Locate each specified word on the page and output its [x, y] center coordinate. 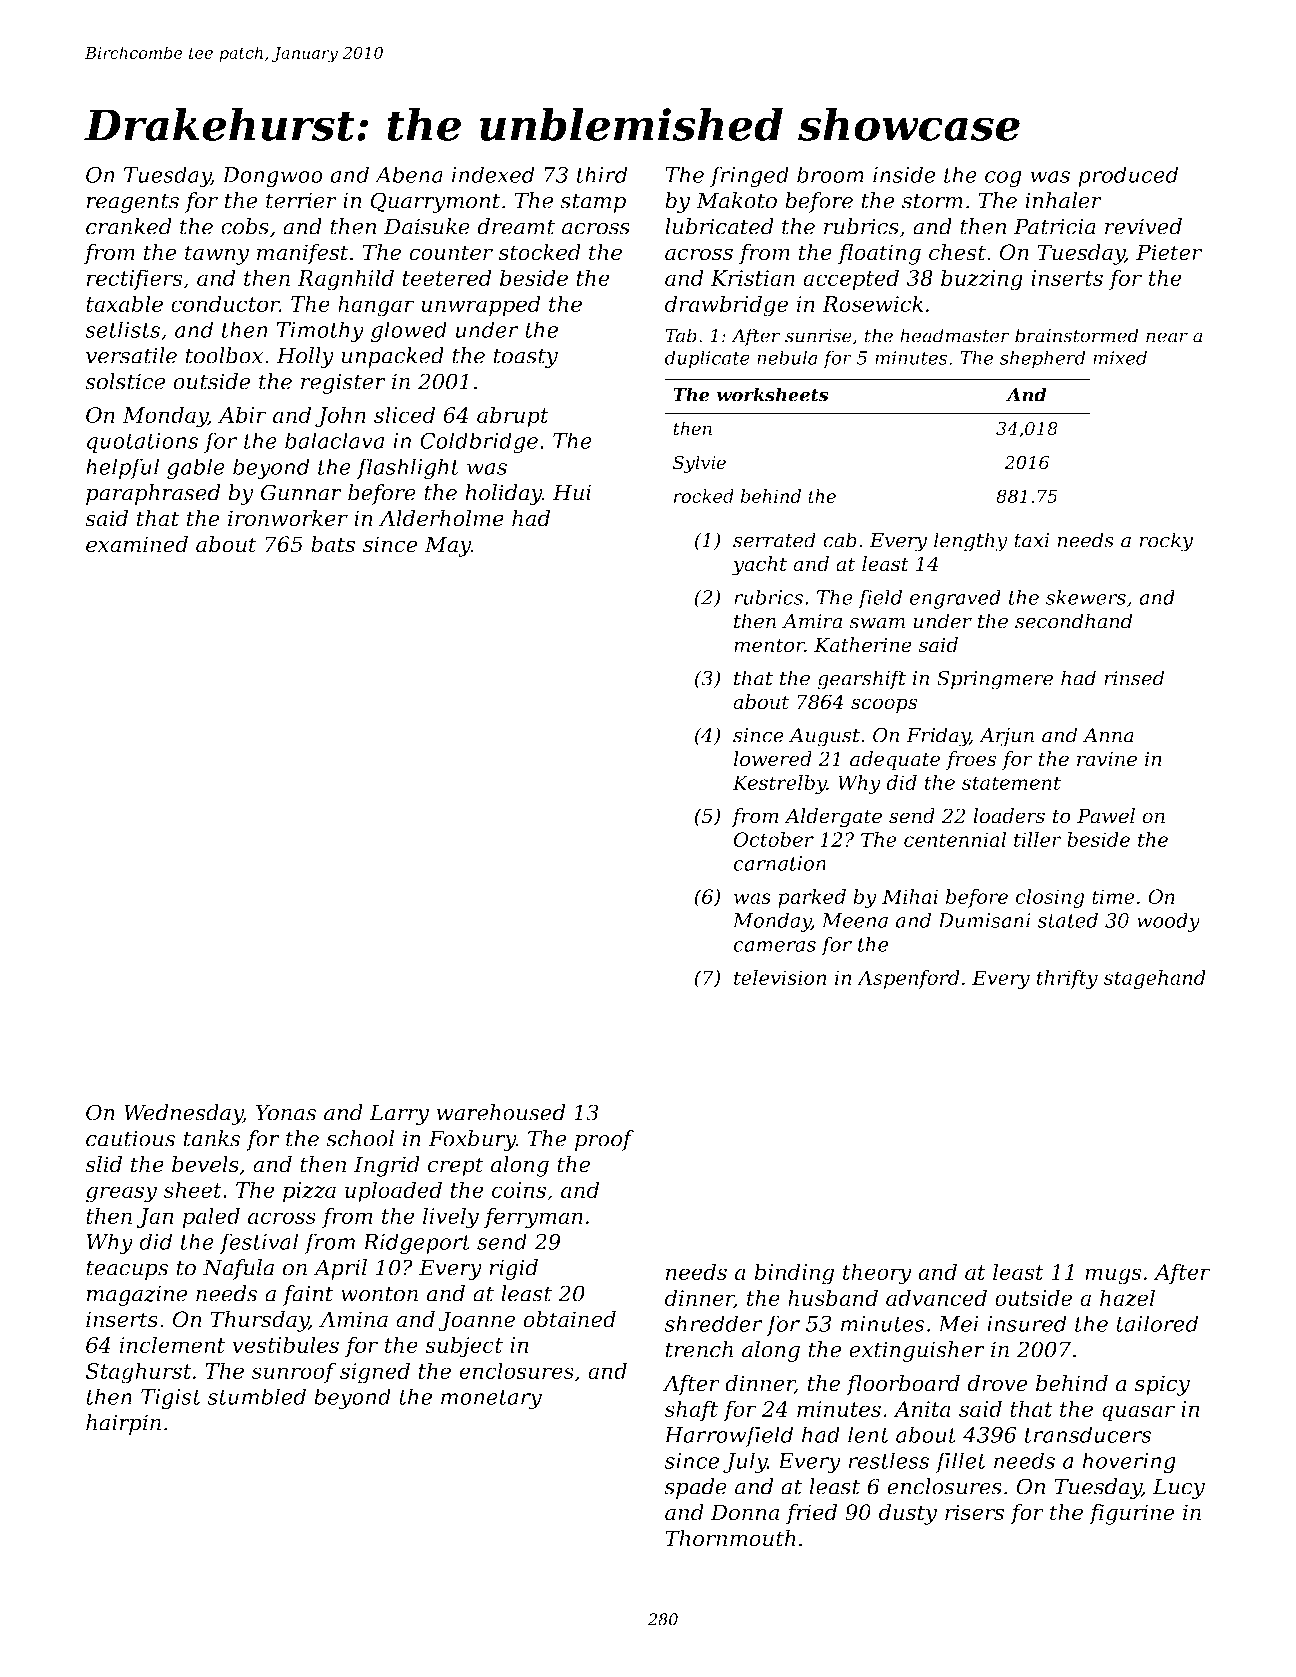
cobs [245, 226]
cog [1003, 179]
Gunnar [301, 492]
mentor [769, 645]
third [602, 174]
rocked [704, 496]
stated [1067, 920]
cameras [774, 946]
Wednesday [183, 1114]
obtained [569, 1319]
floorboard [903, 1385]
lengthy [971, 542]
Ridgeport [417, 1244]
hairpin [123, 1424]
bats [333, 544]
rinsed [1134, 678]
